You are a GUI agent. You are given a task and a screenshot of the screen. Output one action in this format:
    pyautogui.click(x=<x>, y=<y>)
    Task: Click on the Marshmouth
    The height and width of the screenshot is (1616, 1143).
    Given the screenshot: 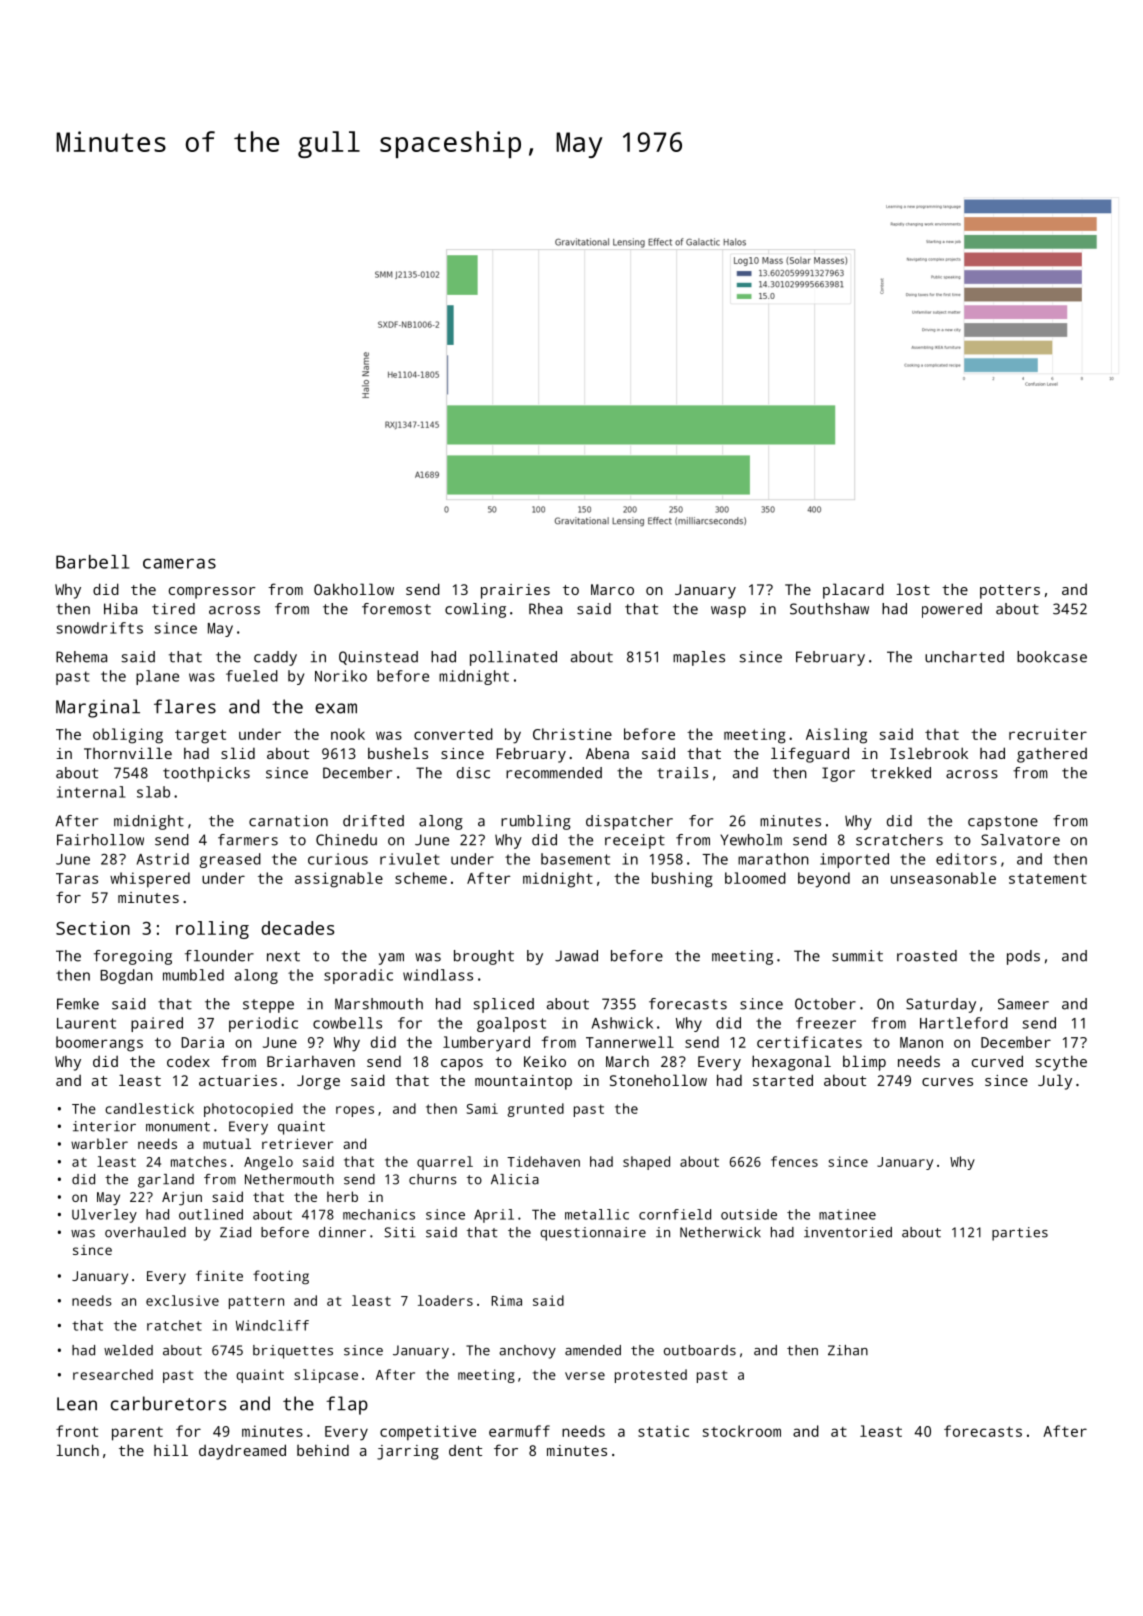 What is the action you would take?
    pyautogui.click(x=379, y=1004)
